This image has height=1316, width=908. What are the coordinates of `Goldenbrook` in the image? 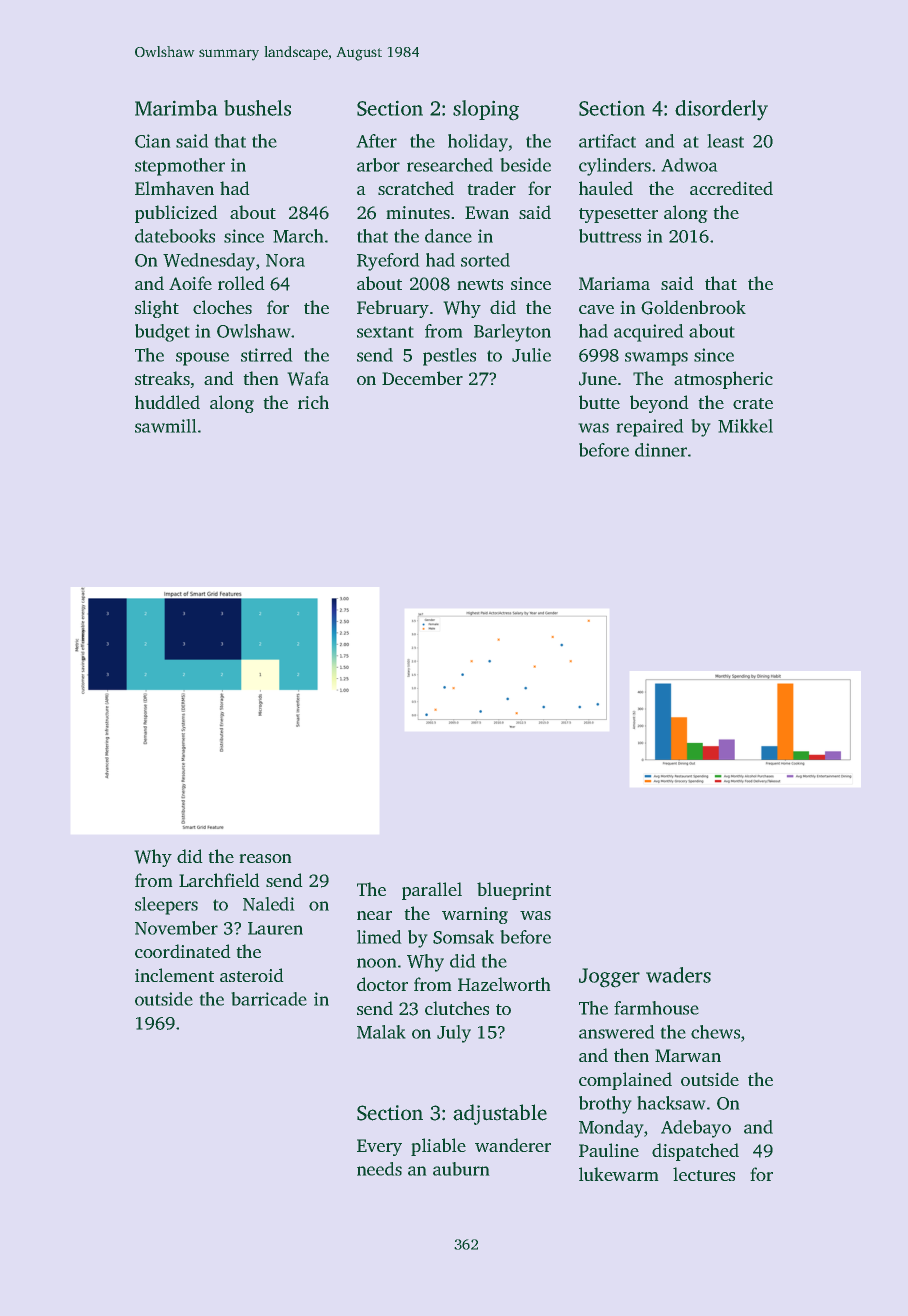 It's located at (693, 307).
